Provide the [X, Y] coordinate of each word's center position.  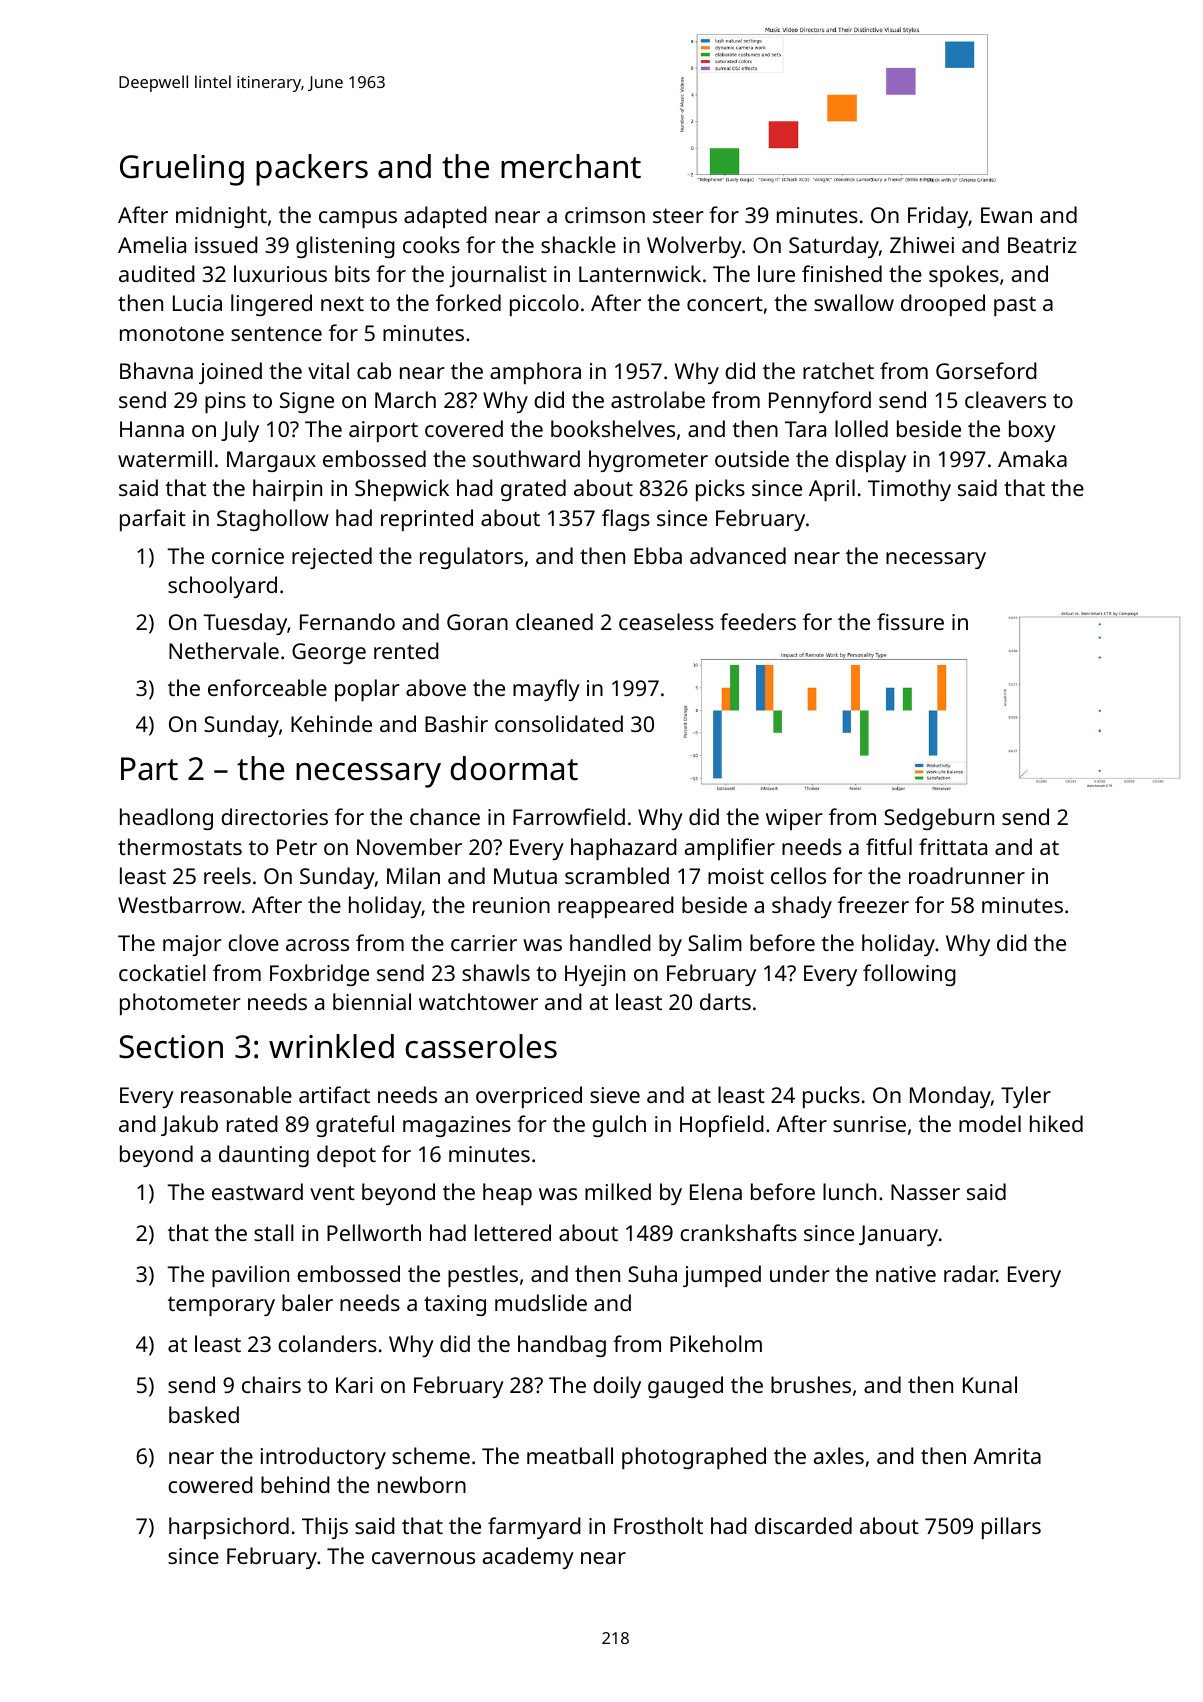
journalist [498, 276]
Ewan [1006, 215]
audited [157, 273]
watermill [165, 458]
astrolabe [658, 399]
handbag [562, 1346]
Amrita [1007, 1456]
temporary [221, 1306]
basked [204, 1414]
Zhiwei [922, 244]
